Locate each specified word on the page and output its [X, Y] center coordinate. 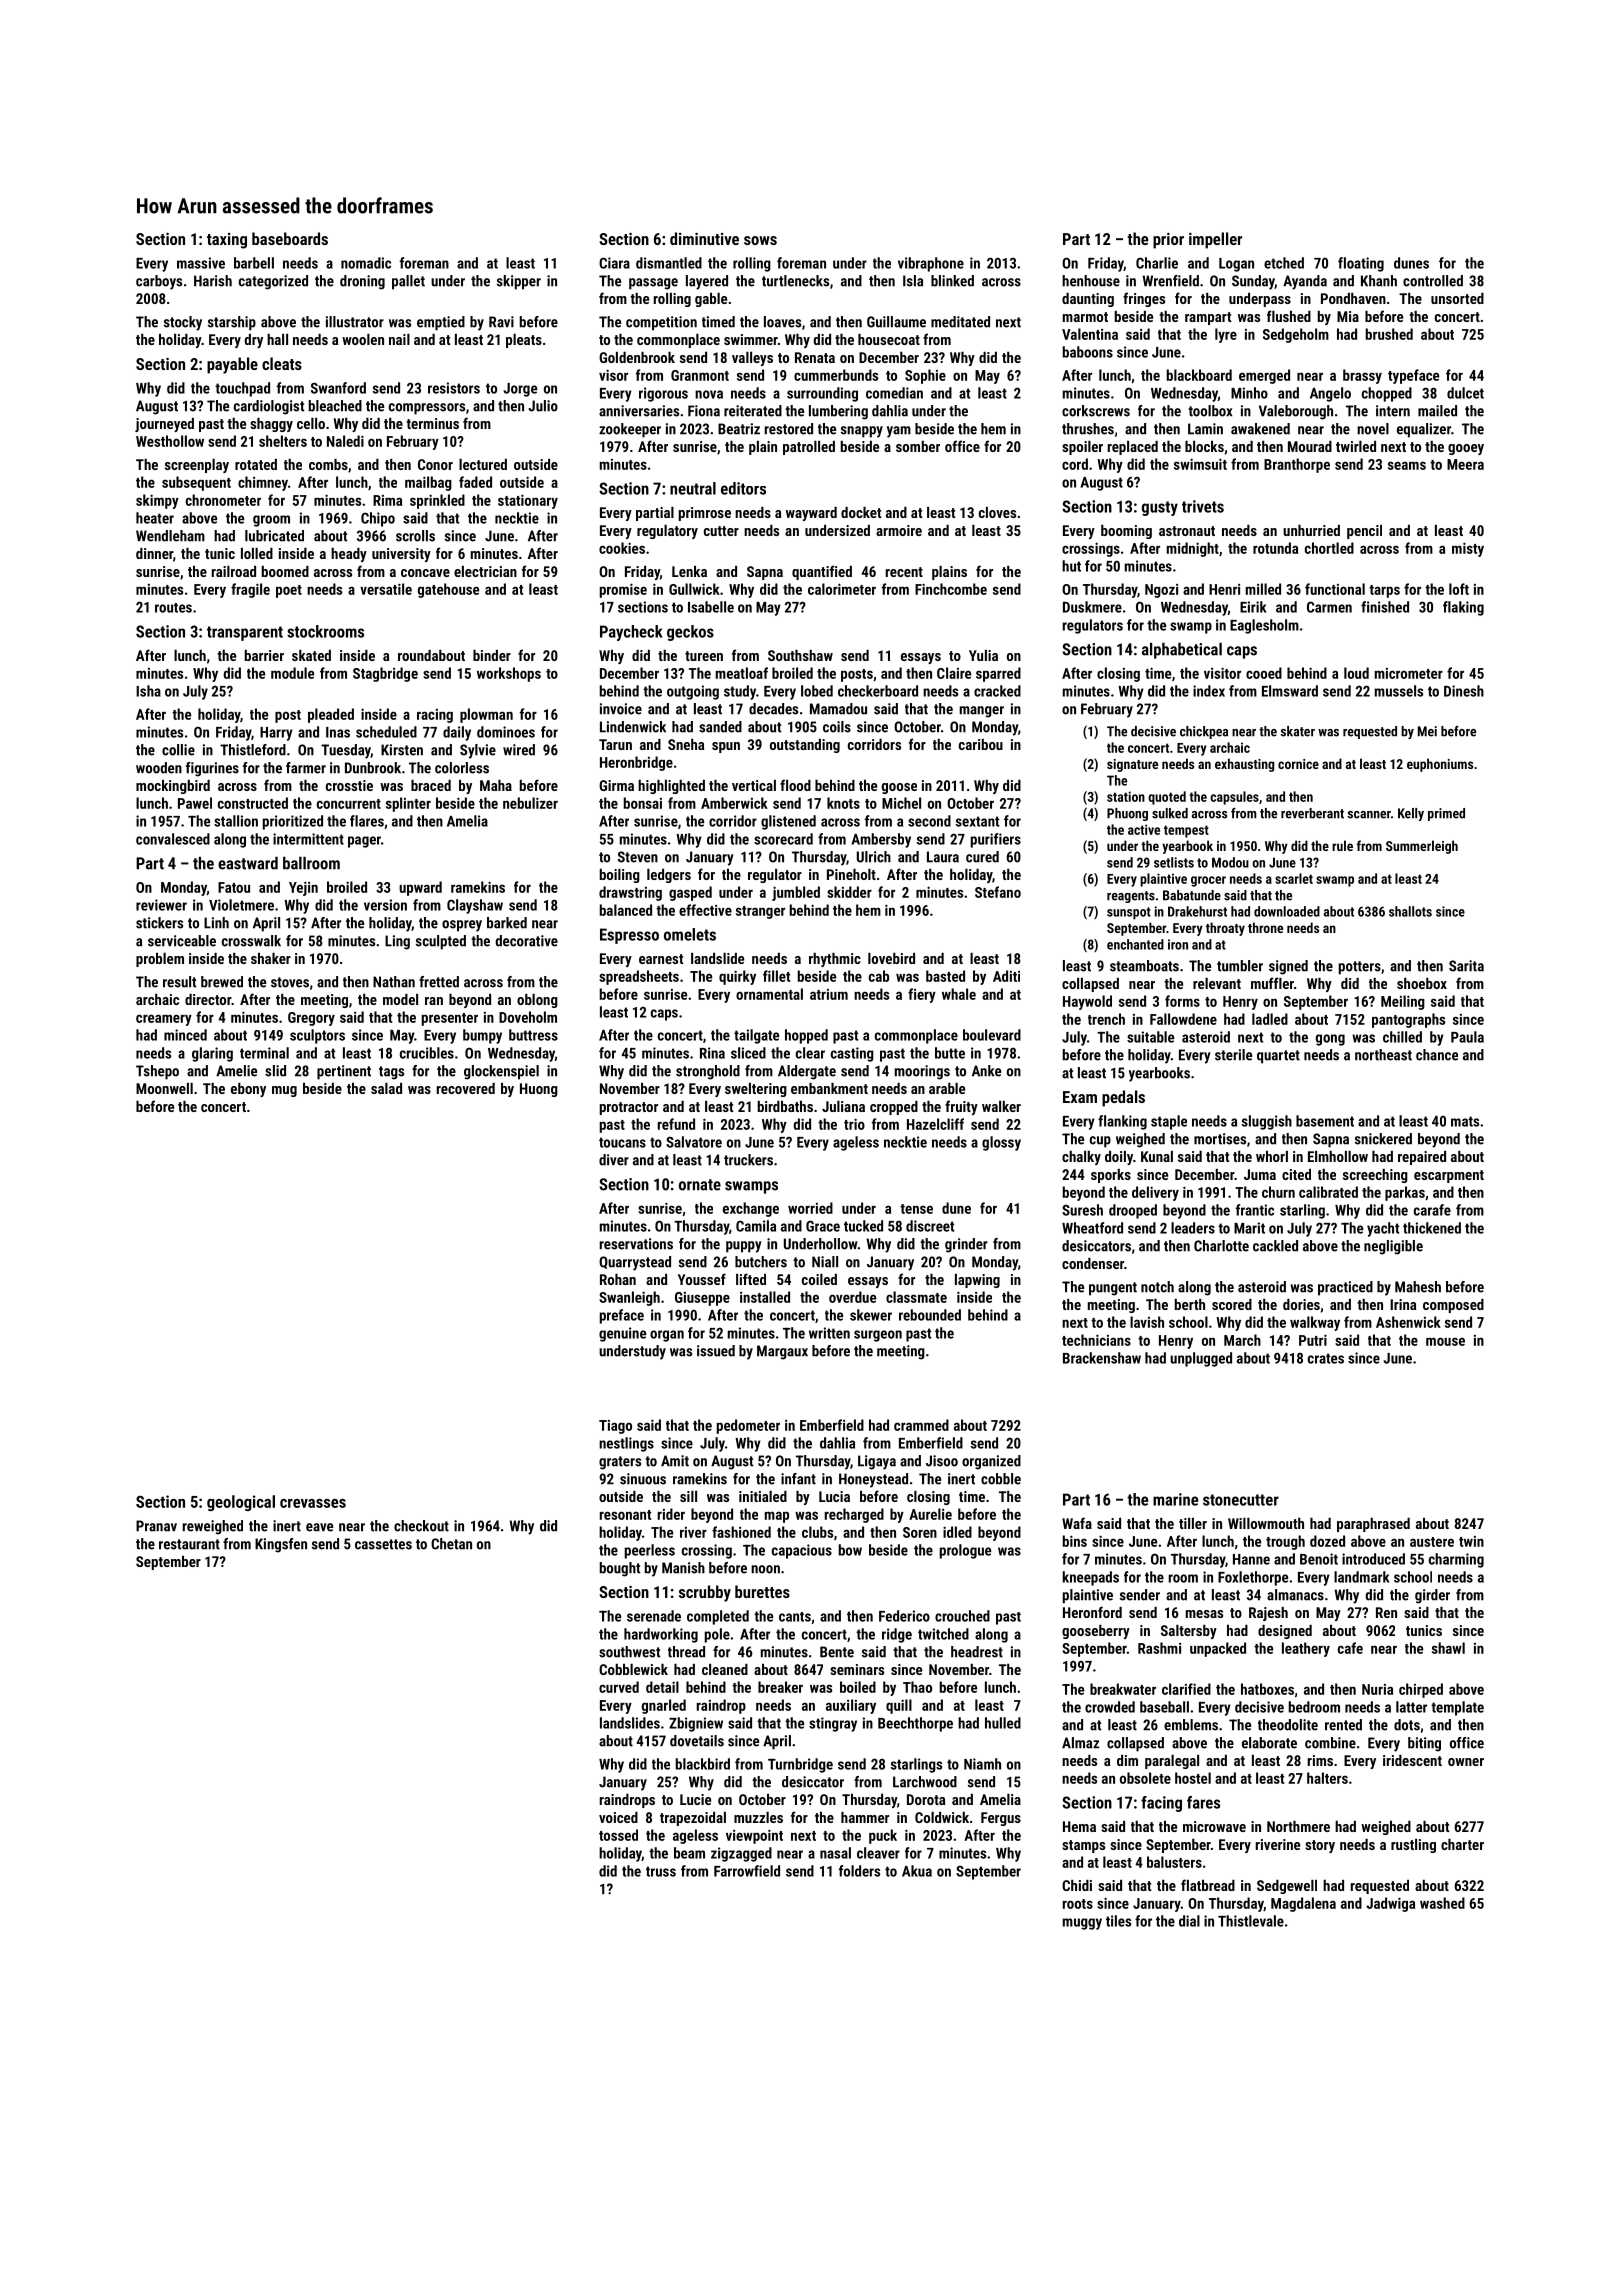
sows [760, 240]
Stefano [998, 892]
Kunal [1157, 1156]
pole [717, 1635]
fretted [439, 982]
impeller [1215, 240]
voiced [618, 1817]
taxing [227, 241]
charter [1462, 1844]
